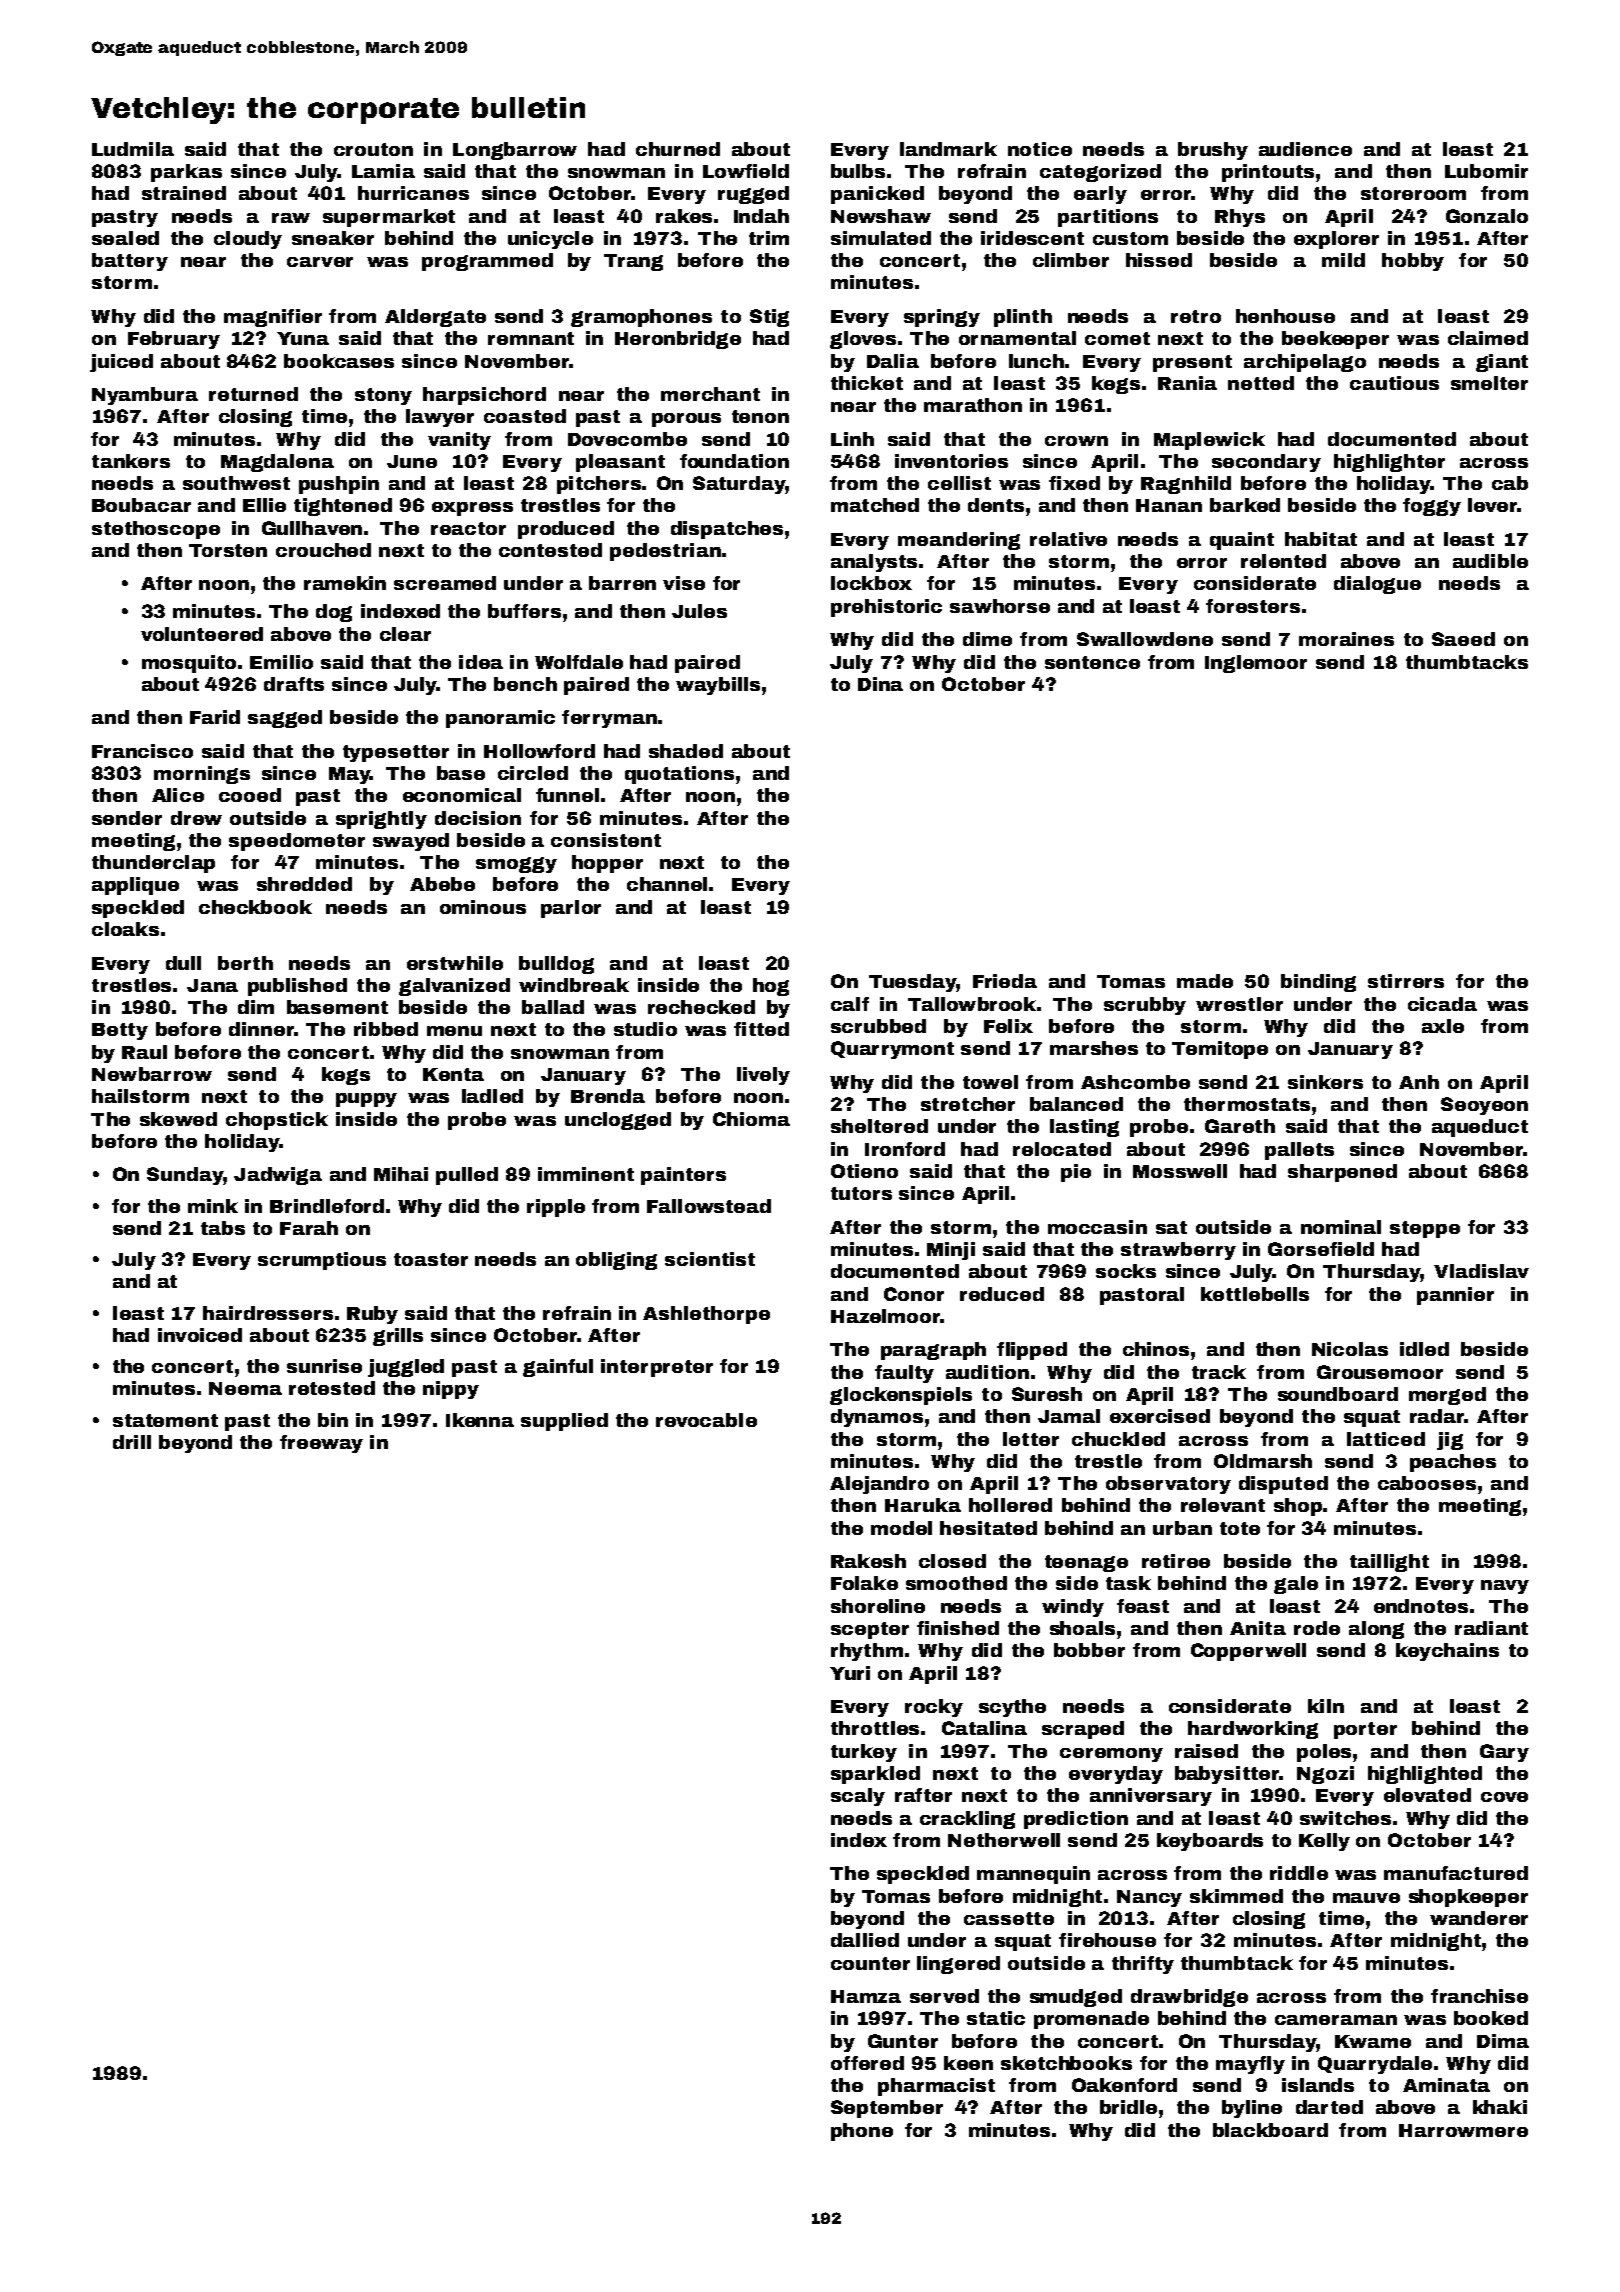  I want to click on barren, so click(622, 583).
